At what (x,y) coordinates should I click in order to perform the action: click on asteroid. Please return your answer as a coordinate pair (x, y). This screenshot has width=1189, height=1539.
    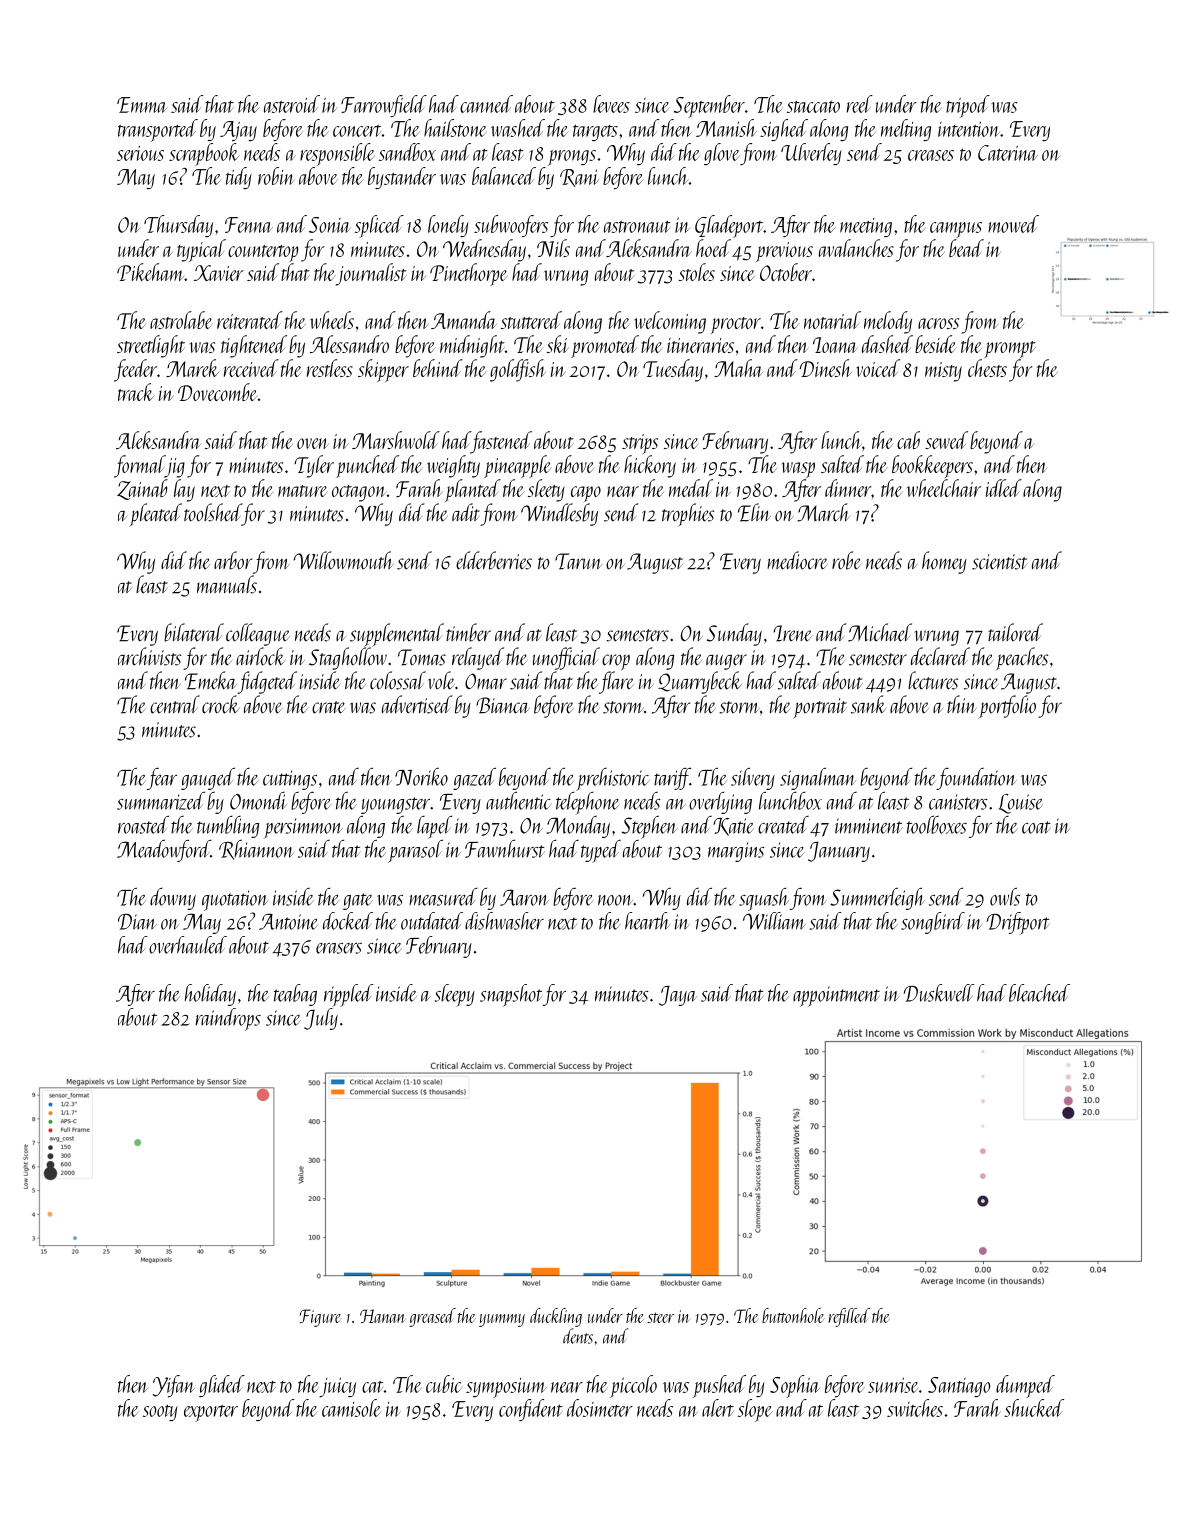
    Looking at the image, I should click on (292, 104).
